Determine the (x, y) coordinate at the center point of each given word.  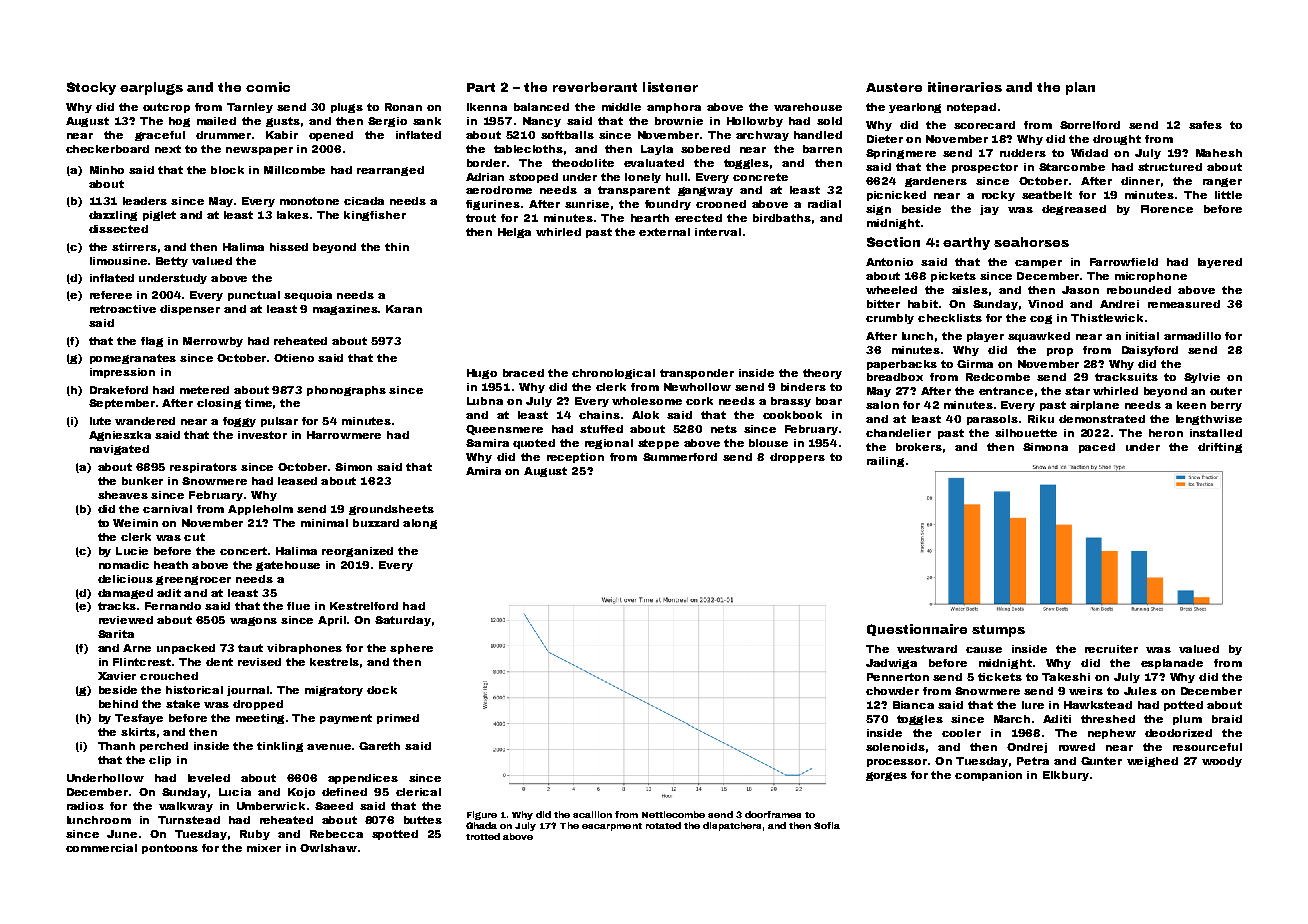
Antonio (889, 262)
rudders (1023, 153)
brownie (679, 121)
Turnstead (189, 820)
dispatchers (732, 826)
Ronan (403, 107)
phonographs (346, 391)
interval (718, 232)
